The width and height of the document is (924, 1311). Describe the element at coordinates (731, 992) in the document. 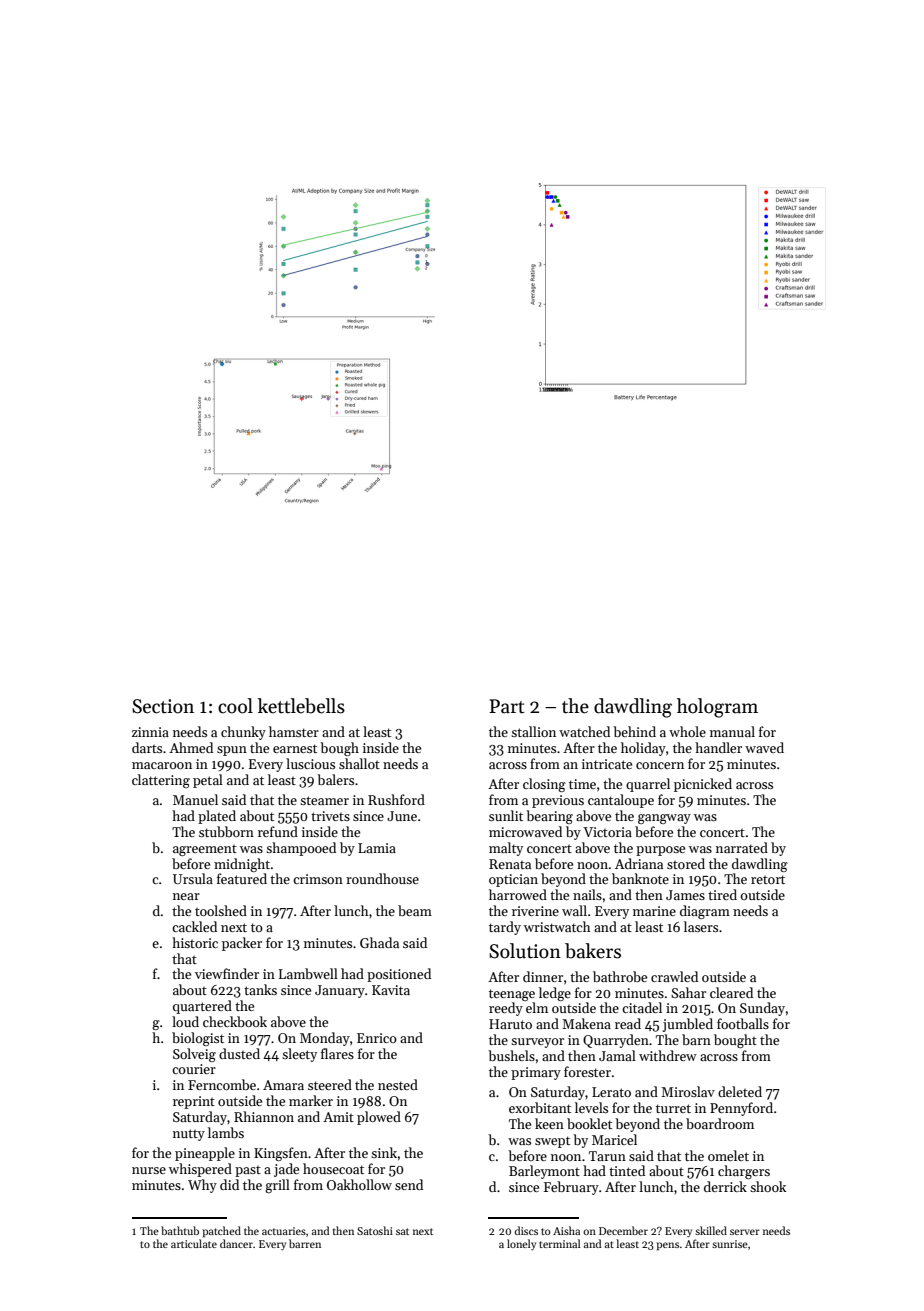

I see `cleared` at that location.
